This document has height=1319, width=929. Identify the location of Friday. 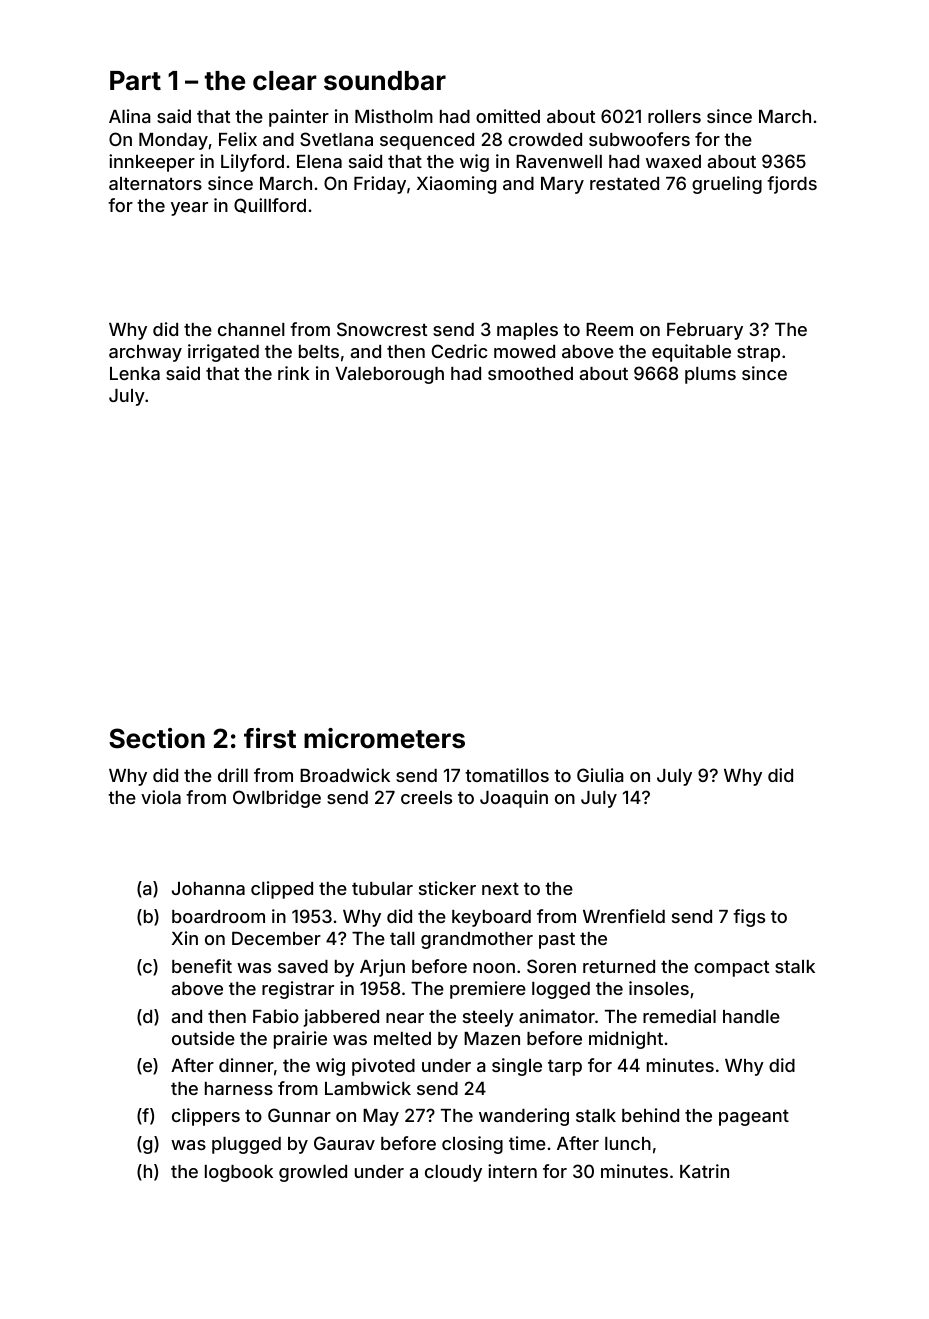
(380, 185).
